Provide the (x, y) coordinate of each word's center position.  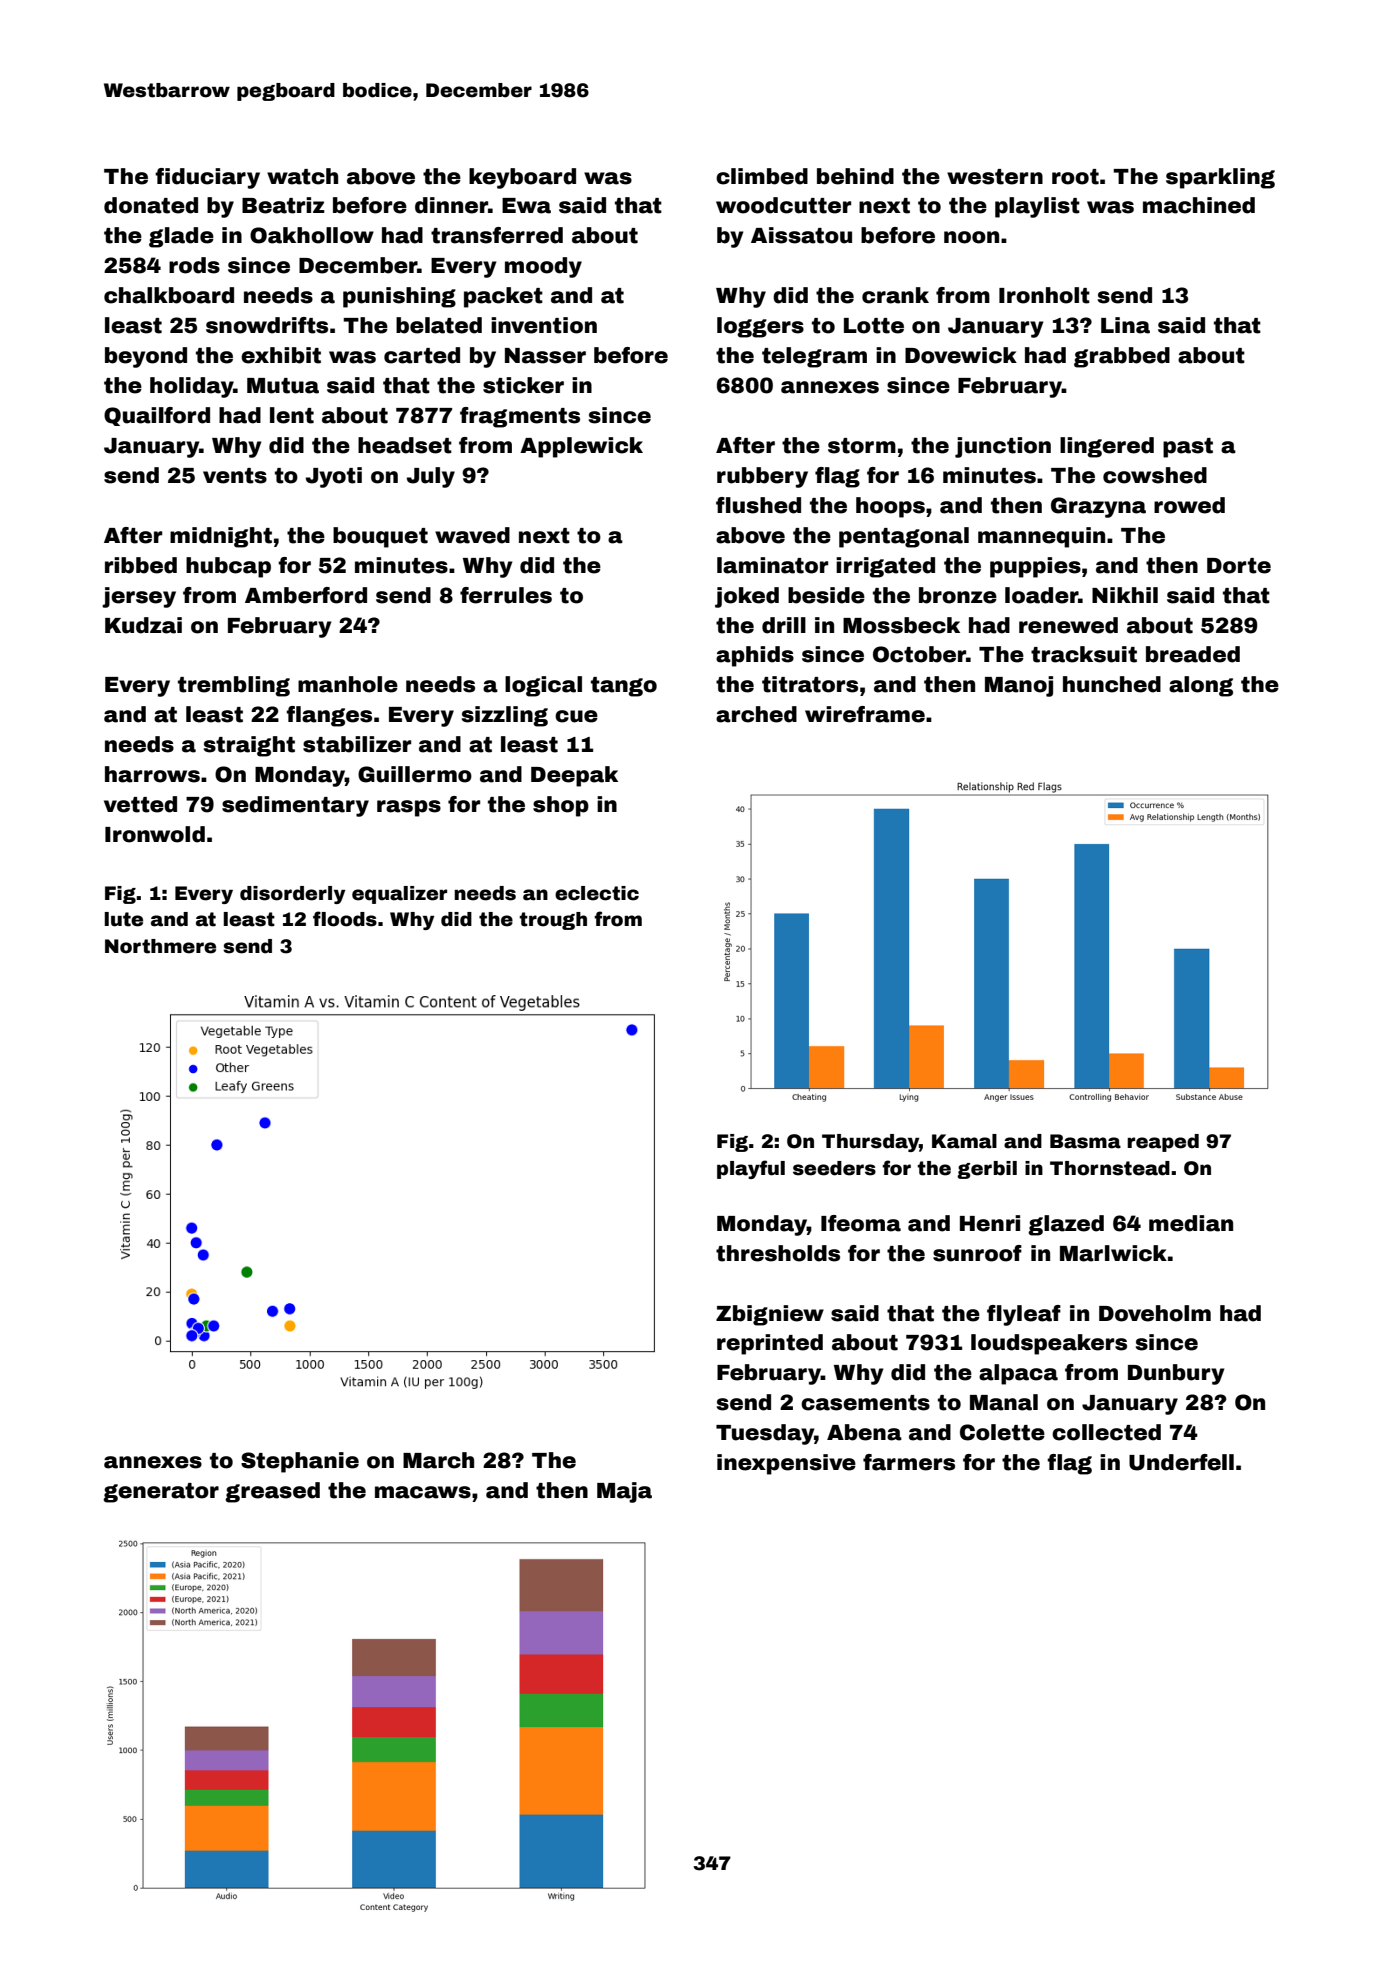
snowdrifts (267, 325)
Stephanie (300, 1462)
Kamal (964, 1141)
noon (971, 237)
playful (751, 1169)
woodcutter (783, 205)
